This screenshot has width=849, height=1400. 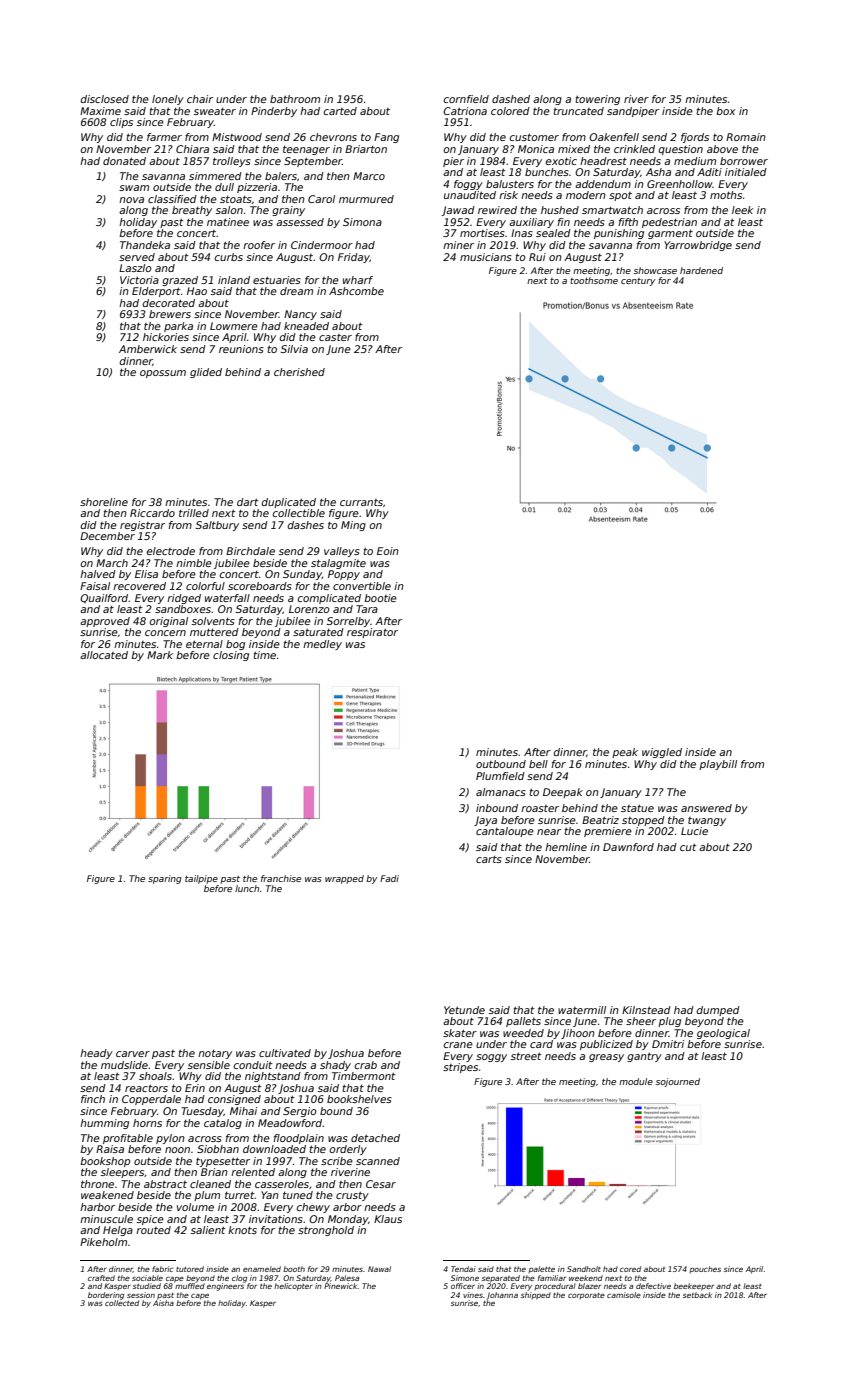 I want to click on Fang, so click(x=386, y=138).
